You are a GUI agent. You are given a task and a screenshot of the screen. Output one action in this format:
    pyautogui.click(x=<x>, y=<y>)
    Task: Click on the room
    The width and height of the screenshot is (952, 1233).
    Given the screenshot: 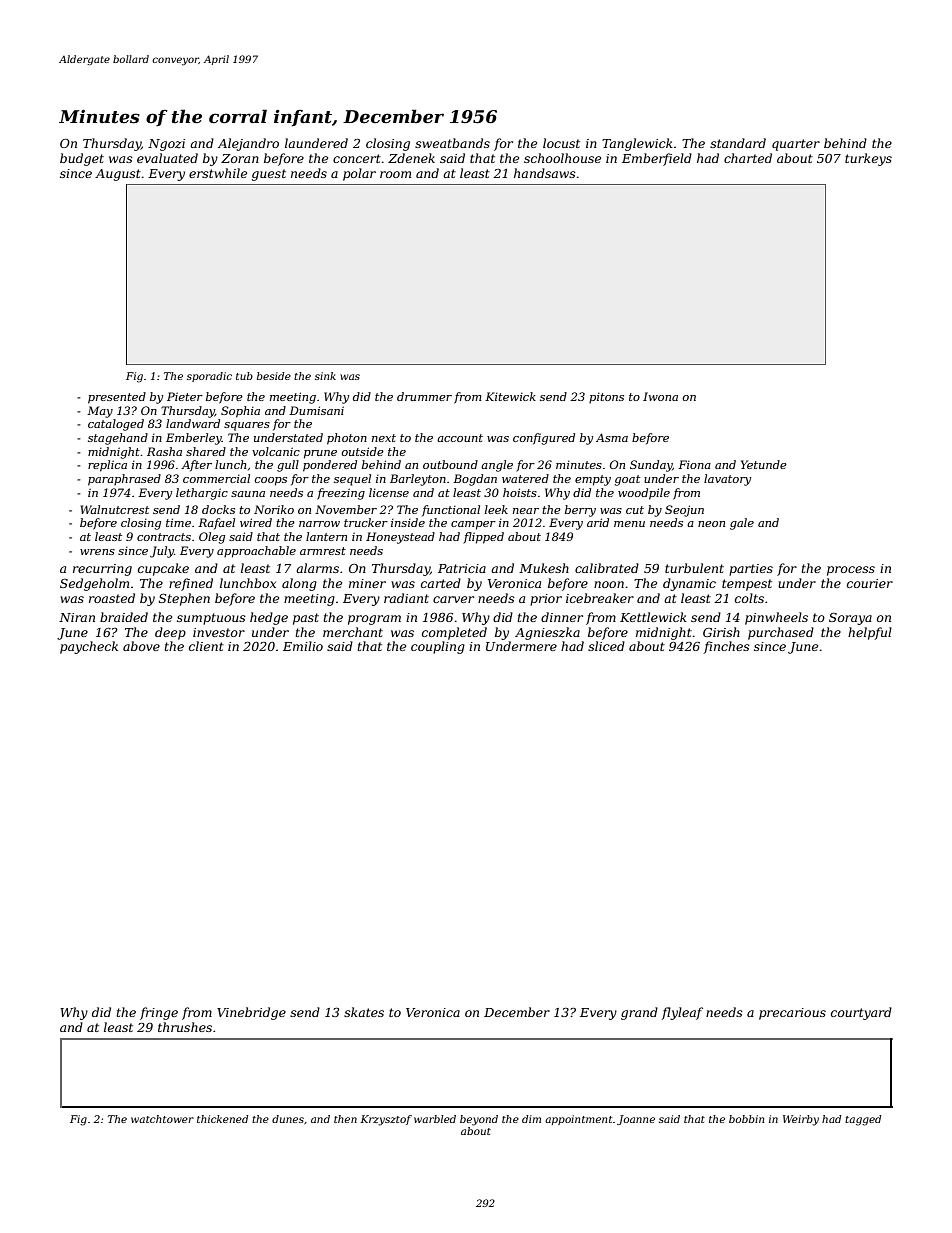 What is the action you would take?
    pyautogui.click(x=395, y=174)
